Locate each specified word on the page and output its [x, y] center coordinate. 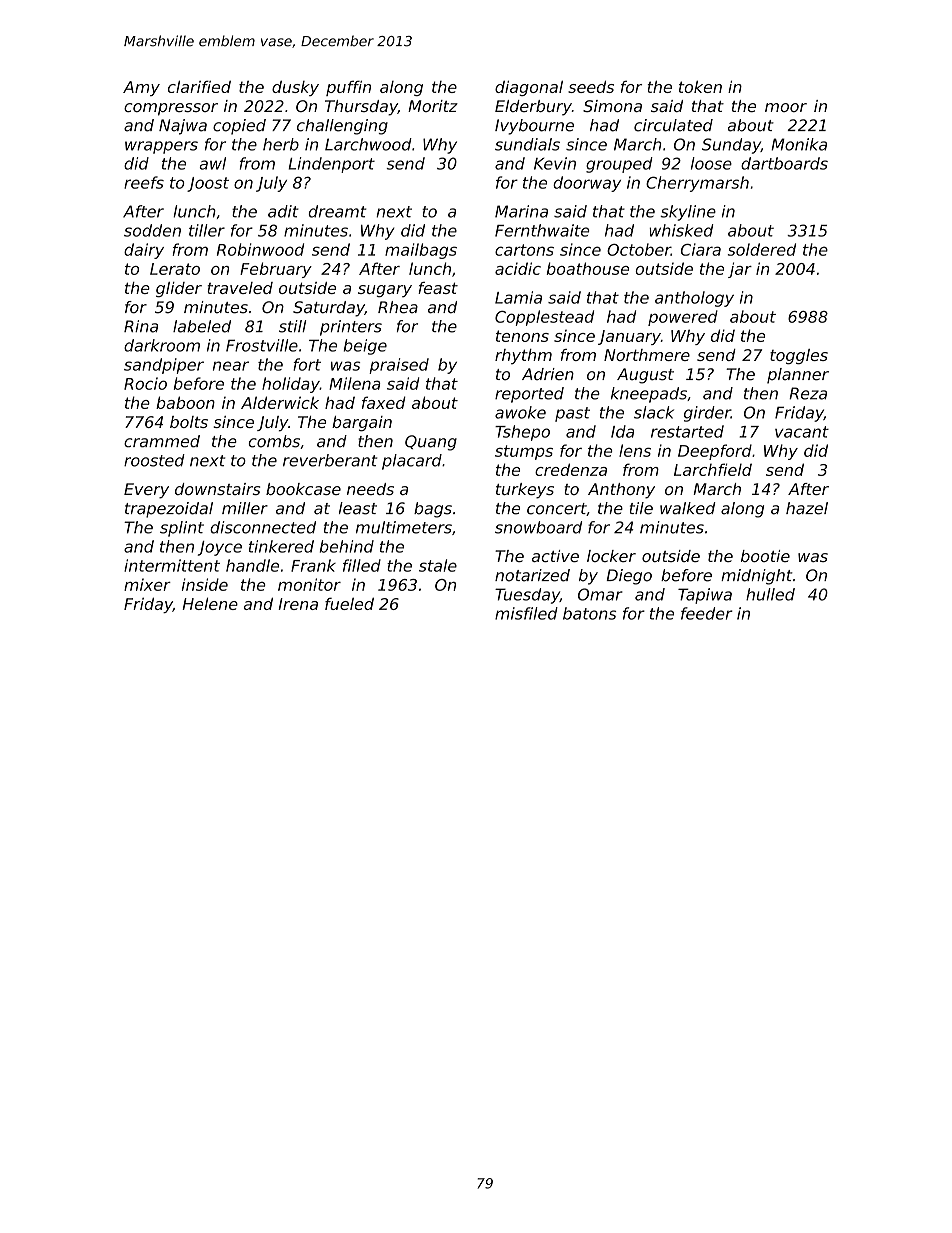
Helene [210, 603]
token [700, 86]
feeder [707, 613]
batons [589, 613]
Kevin [555, 163]
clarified [199, 86]
